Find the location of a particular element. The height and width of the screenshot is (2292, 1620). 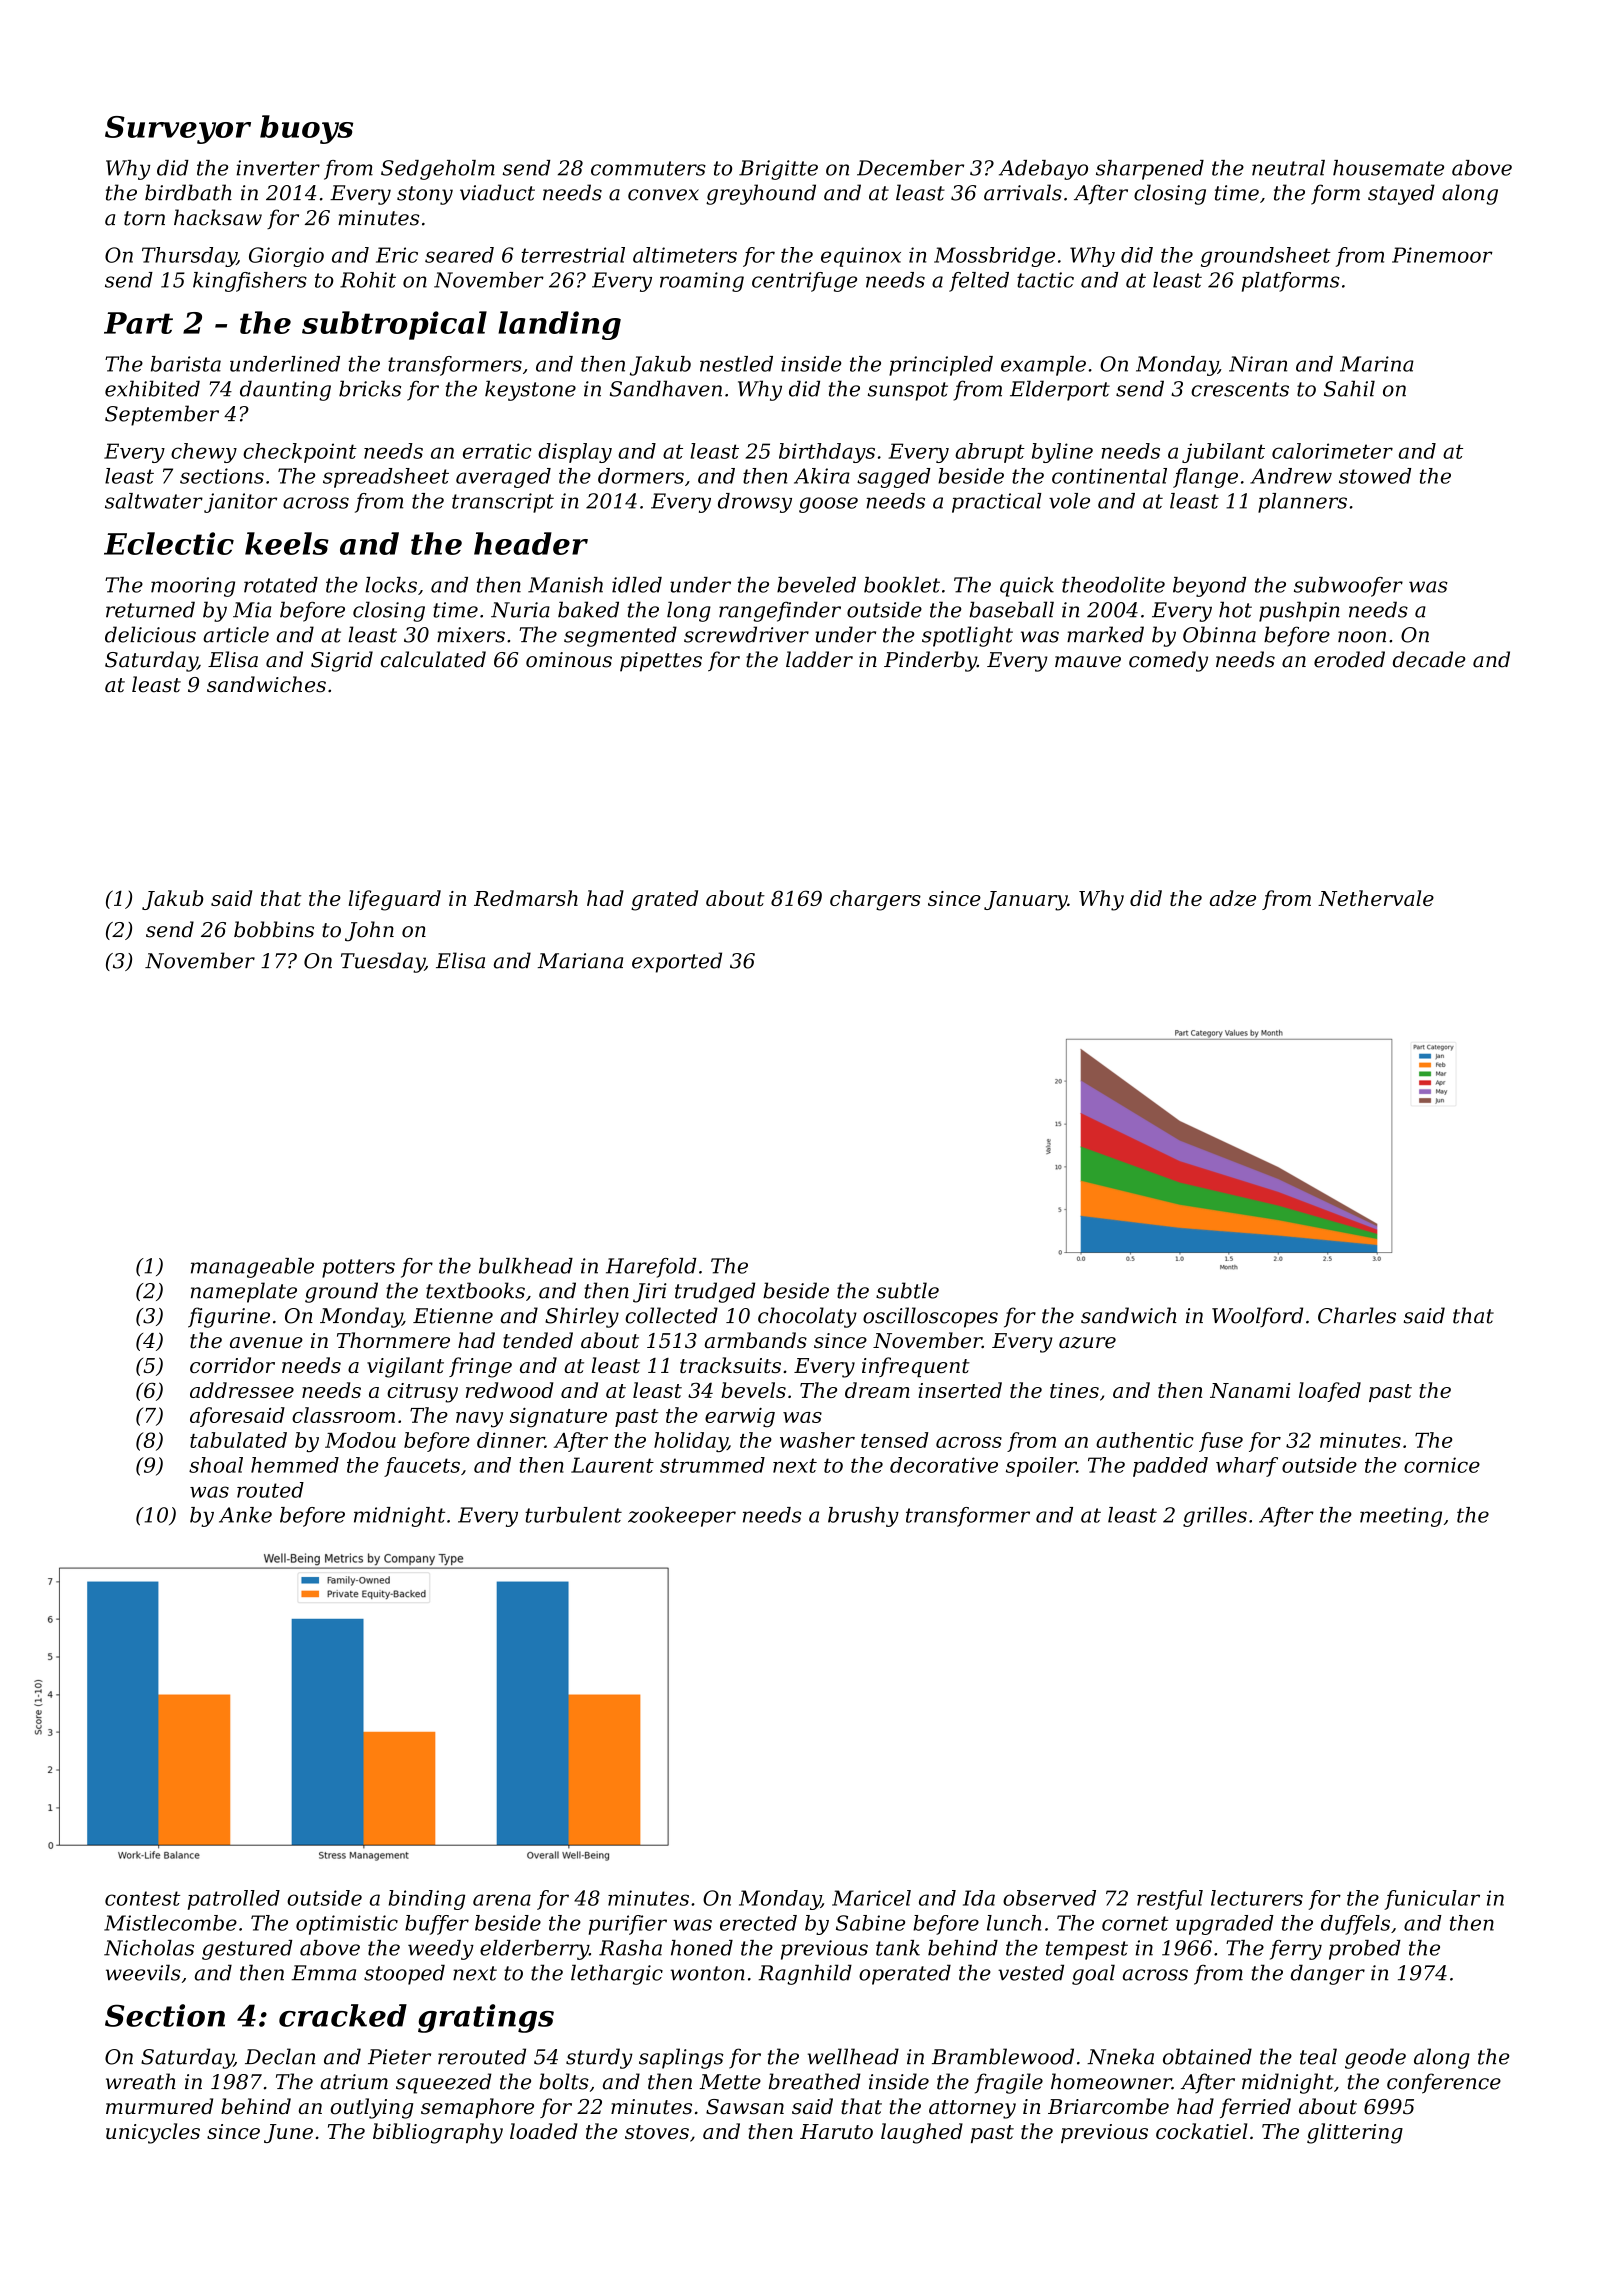

exported is located at coordinates (677, 962).
